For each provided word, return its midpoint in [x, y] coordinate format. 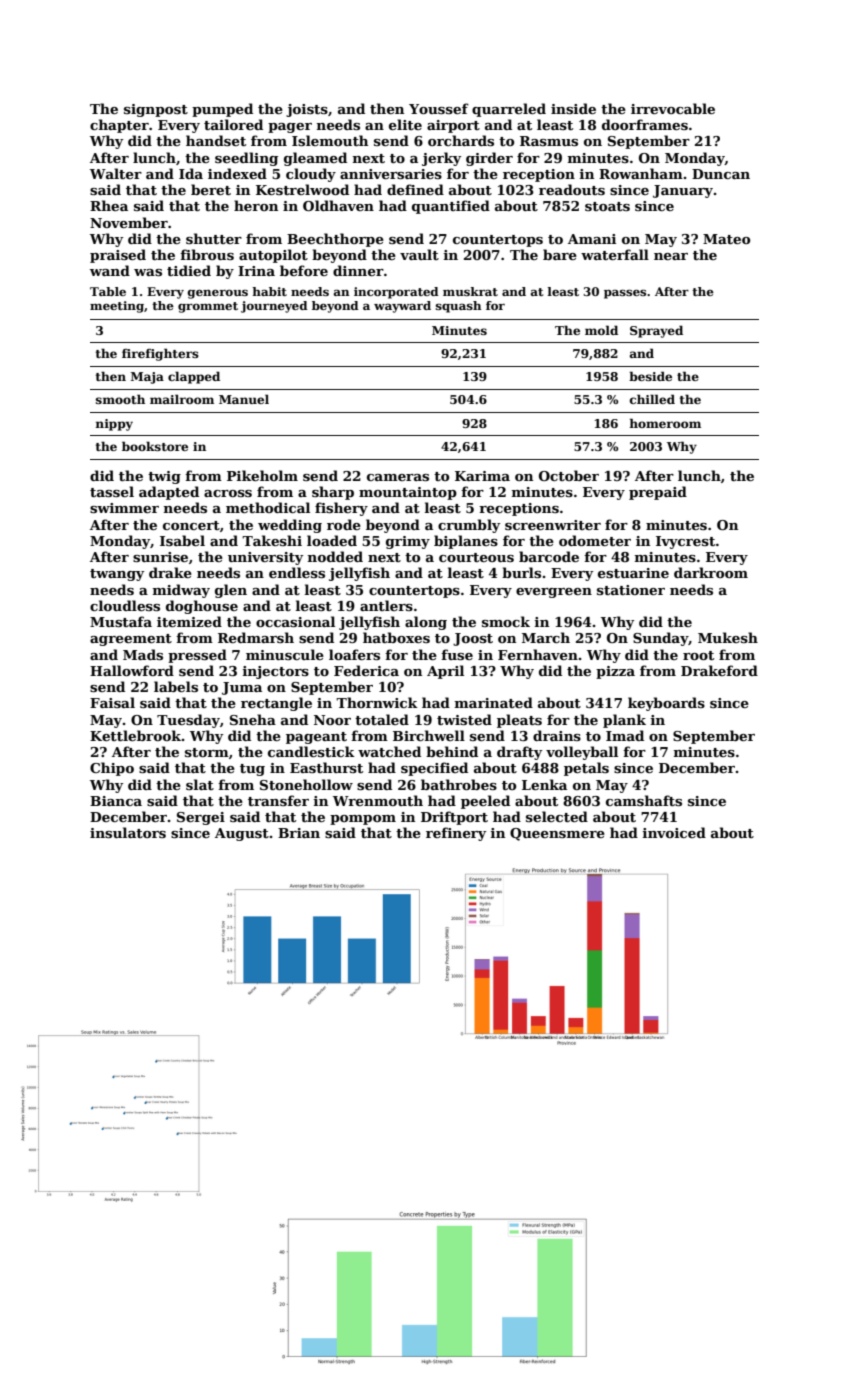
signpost [156, 110]
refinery [456, 834]
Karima [482, 476]
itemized [189, 621]
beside [650, 376]
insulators [128, 832]
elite [405, 124]
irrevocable [673, 108]
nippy [114, 425]
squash [459, 307]
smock [506, 621]
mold [601, 330]
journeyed [274, 307]
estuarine [633, 573]
